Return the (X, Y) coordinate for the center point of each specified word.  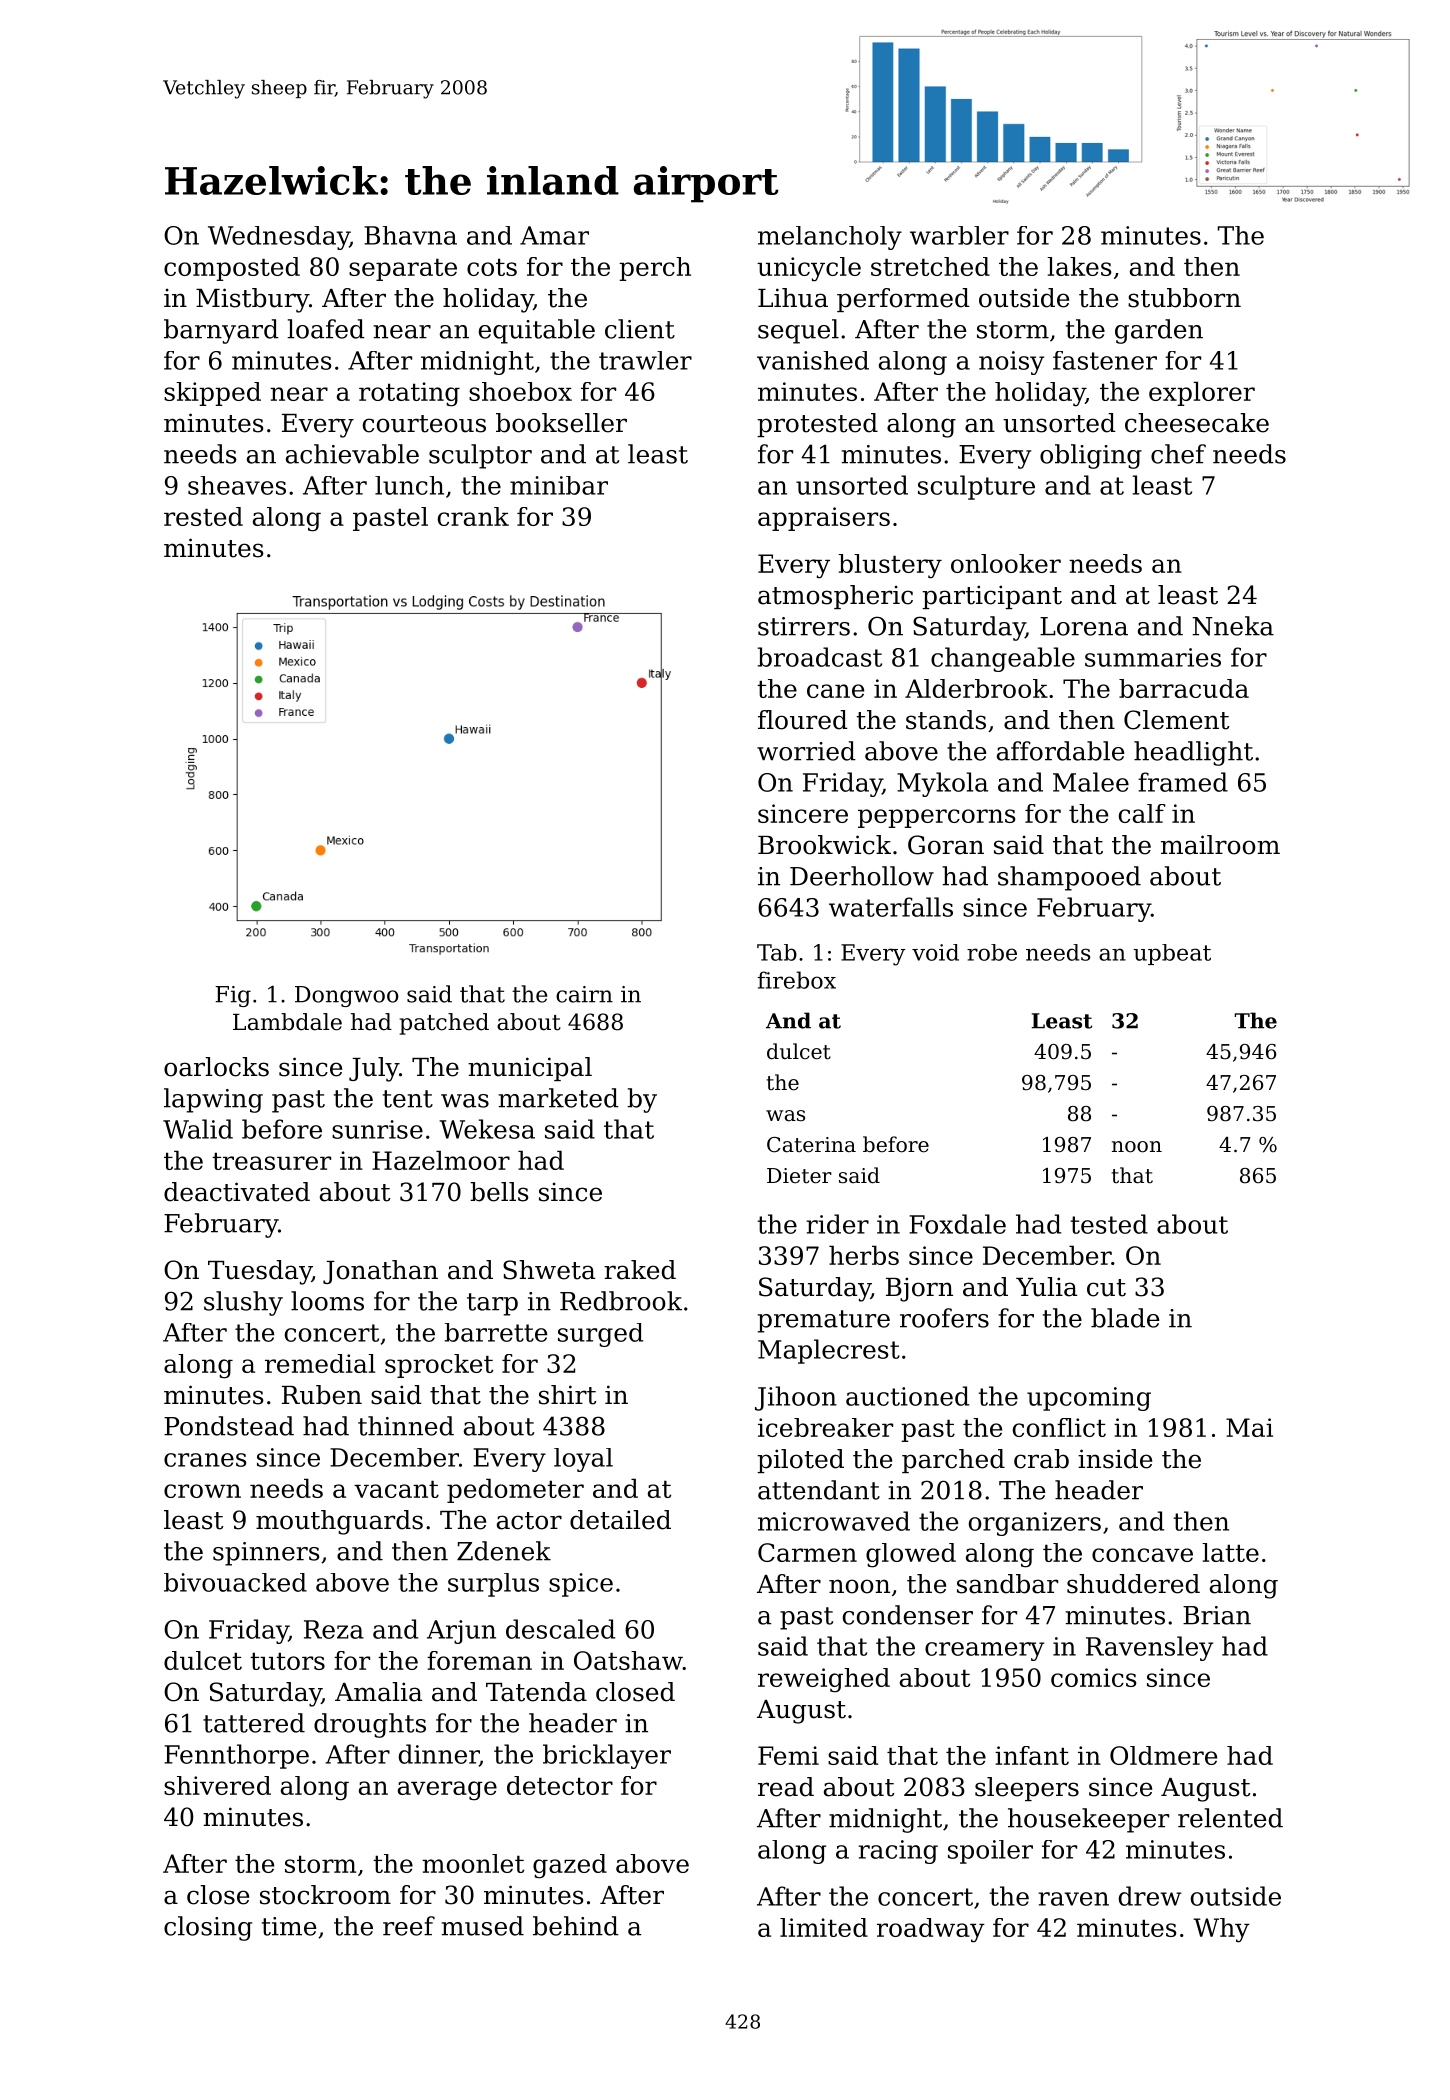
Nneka (1233, 626)
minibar (559, 485)
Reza (334, 1629)
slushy (243, 1303)
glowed (911, 1555)
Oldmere (1163, 1755)
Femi (788, 1755)
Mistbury (252, 300)
